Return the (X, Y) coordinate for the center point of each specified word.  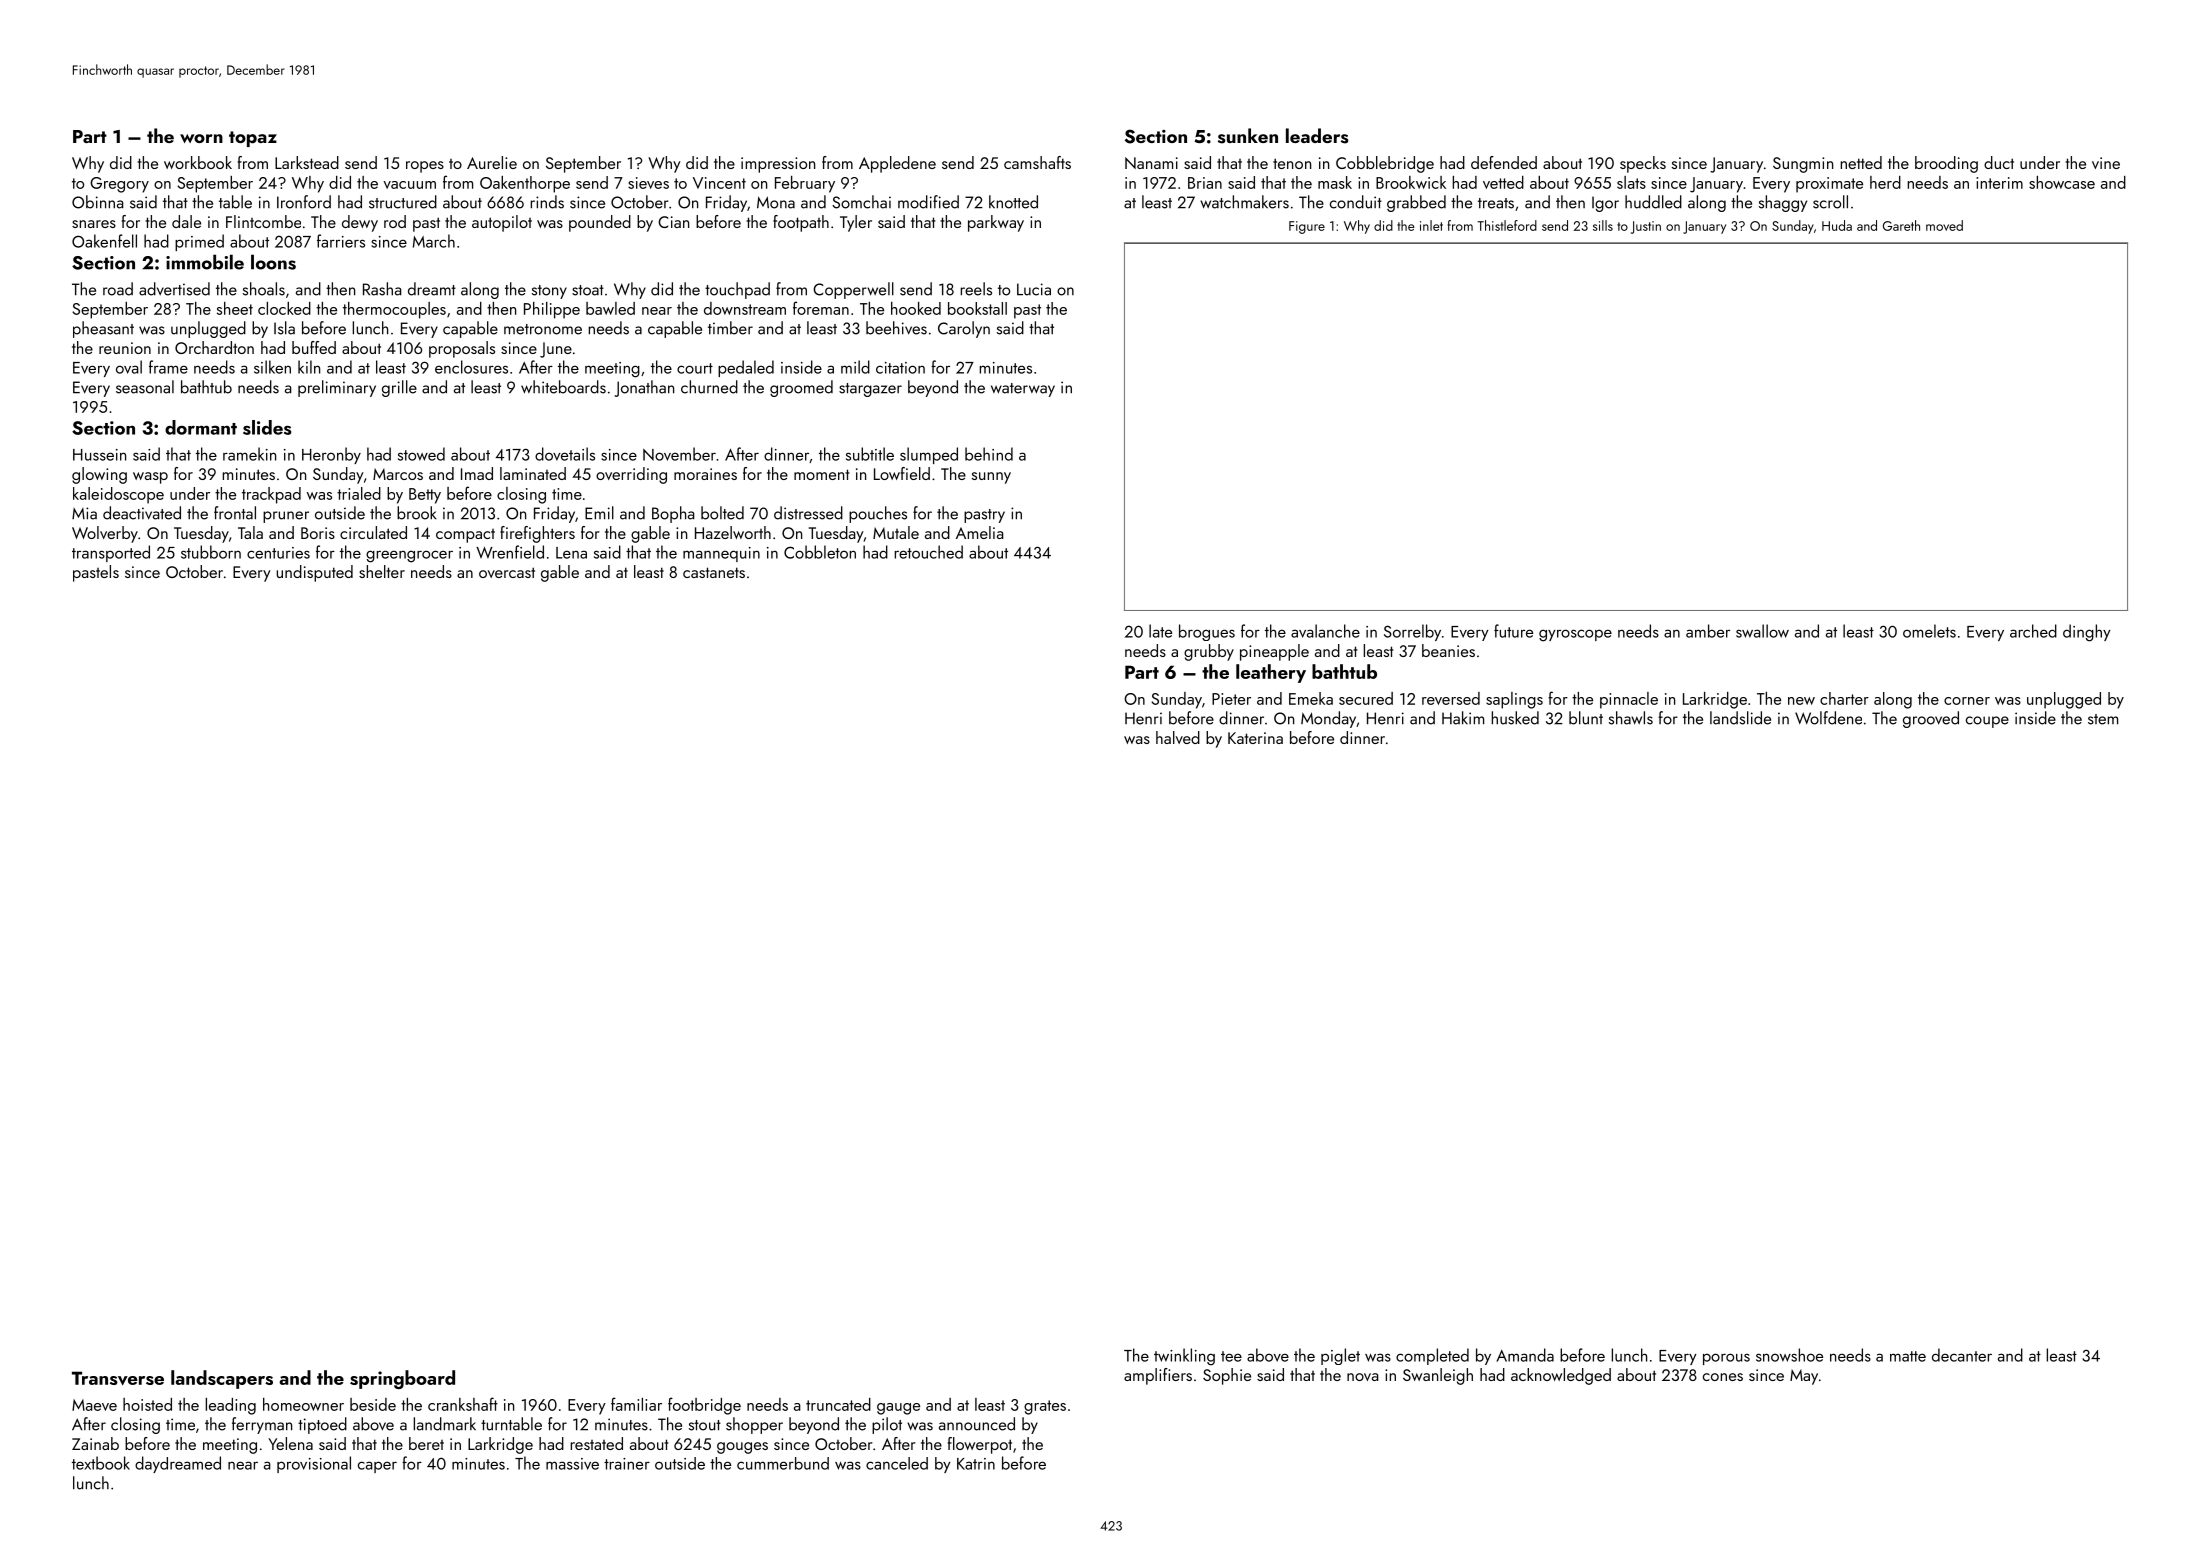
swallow (1762, 631)
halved (1178, 737)
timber (730, 328)
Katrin (976, 1464)
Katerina (1255, 738)
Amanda (1525, 1355)
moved (1944, 225)
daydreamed (178, 1464)
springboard (402, 1379)
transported (111, 553)
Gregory (119, 185)
